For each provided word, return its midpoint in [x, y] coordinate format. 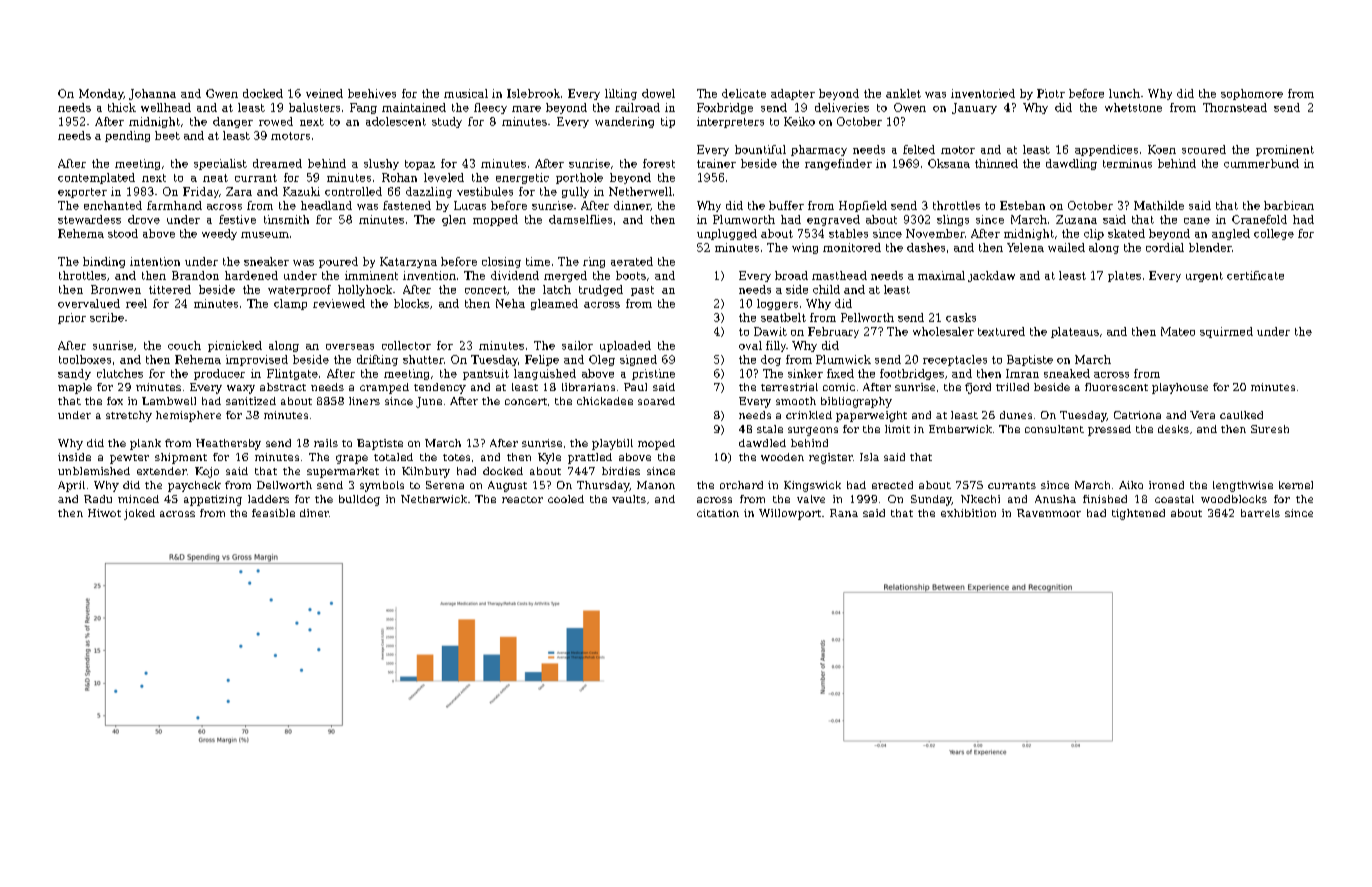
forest [659, 163]
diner [314, 513]
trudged [601, 290]
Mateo [1178, 331]
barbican [1289, 205]
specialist [220, 164]
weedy [219, 234]
